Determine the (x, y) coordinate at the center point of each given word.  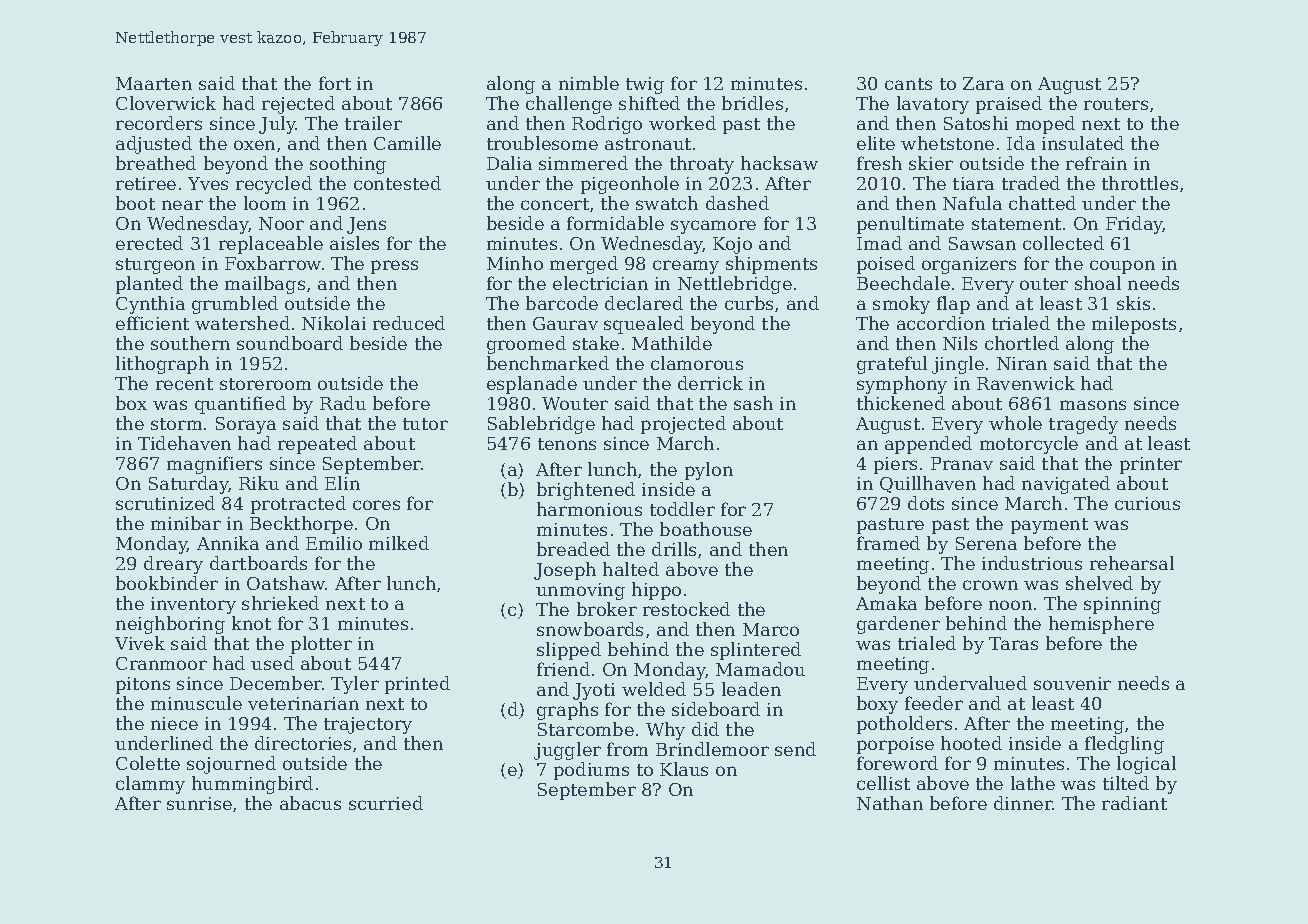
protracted (298, 505)
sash (753, 403)
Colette (148, 763)
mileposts (1134, 325)
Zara (983, 83)
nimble (589, 83)
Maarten (154, 83)
